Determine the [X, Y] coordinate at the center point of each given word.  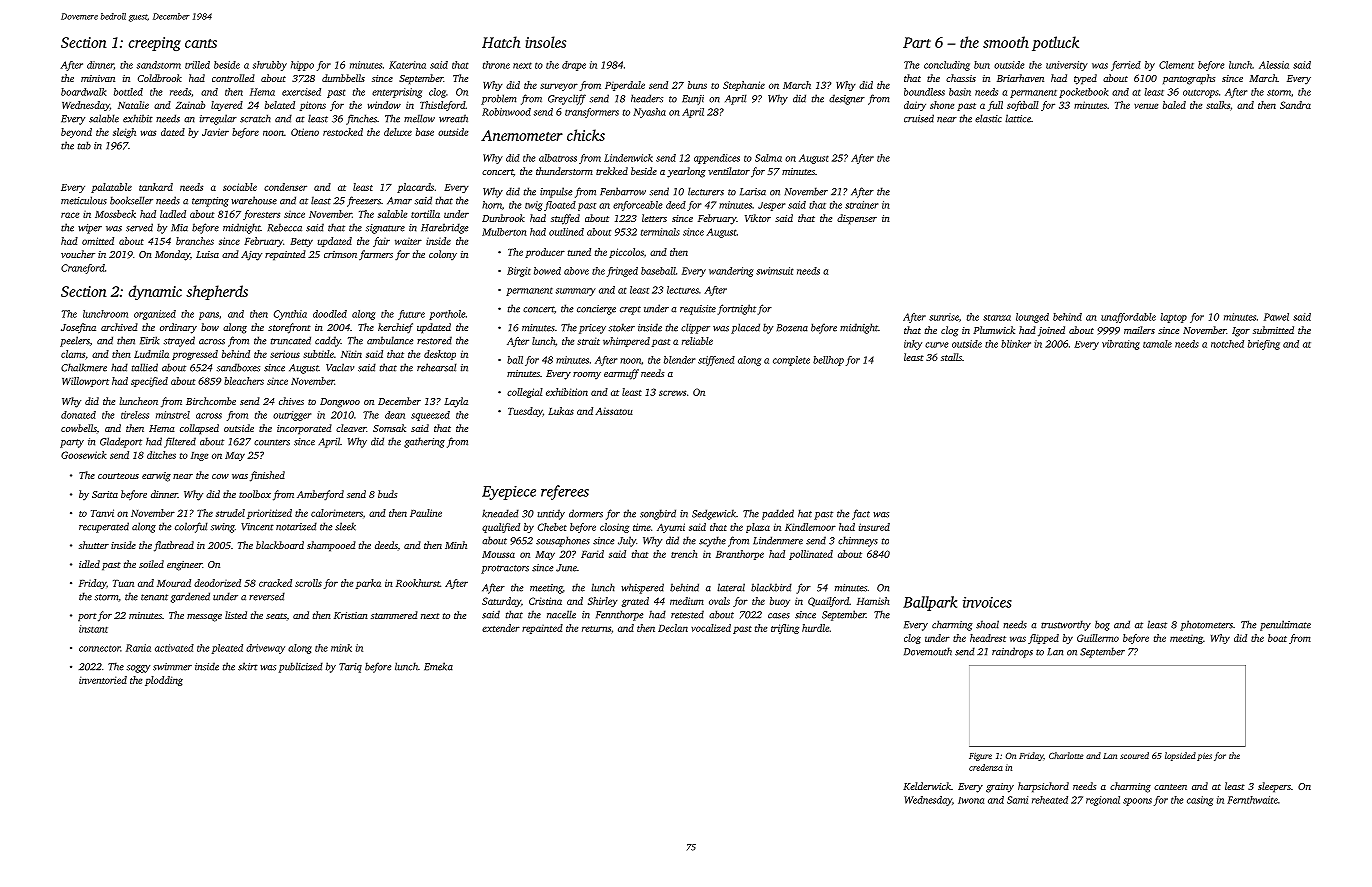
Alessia [1274, 65]
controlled [233, 78]
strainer [861, 205]
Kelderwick [927, 786]
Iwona [971, 800]
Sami [1017, 800]
